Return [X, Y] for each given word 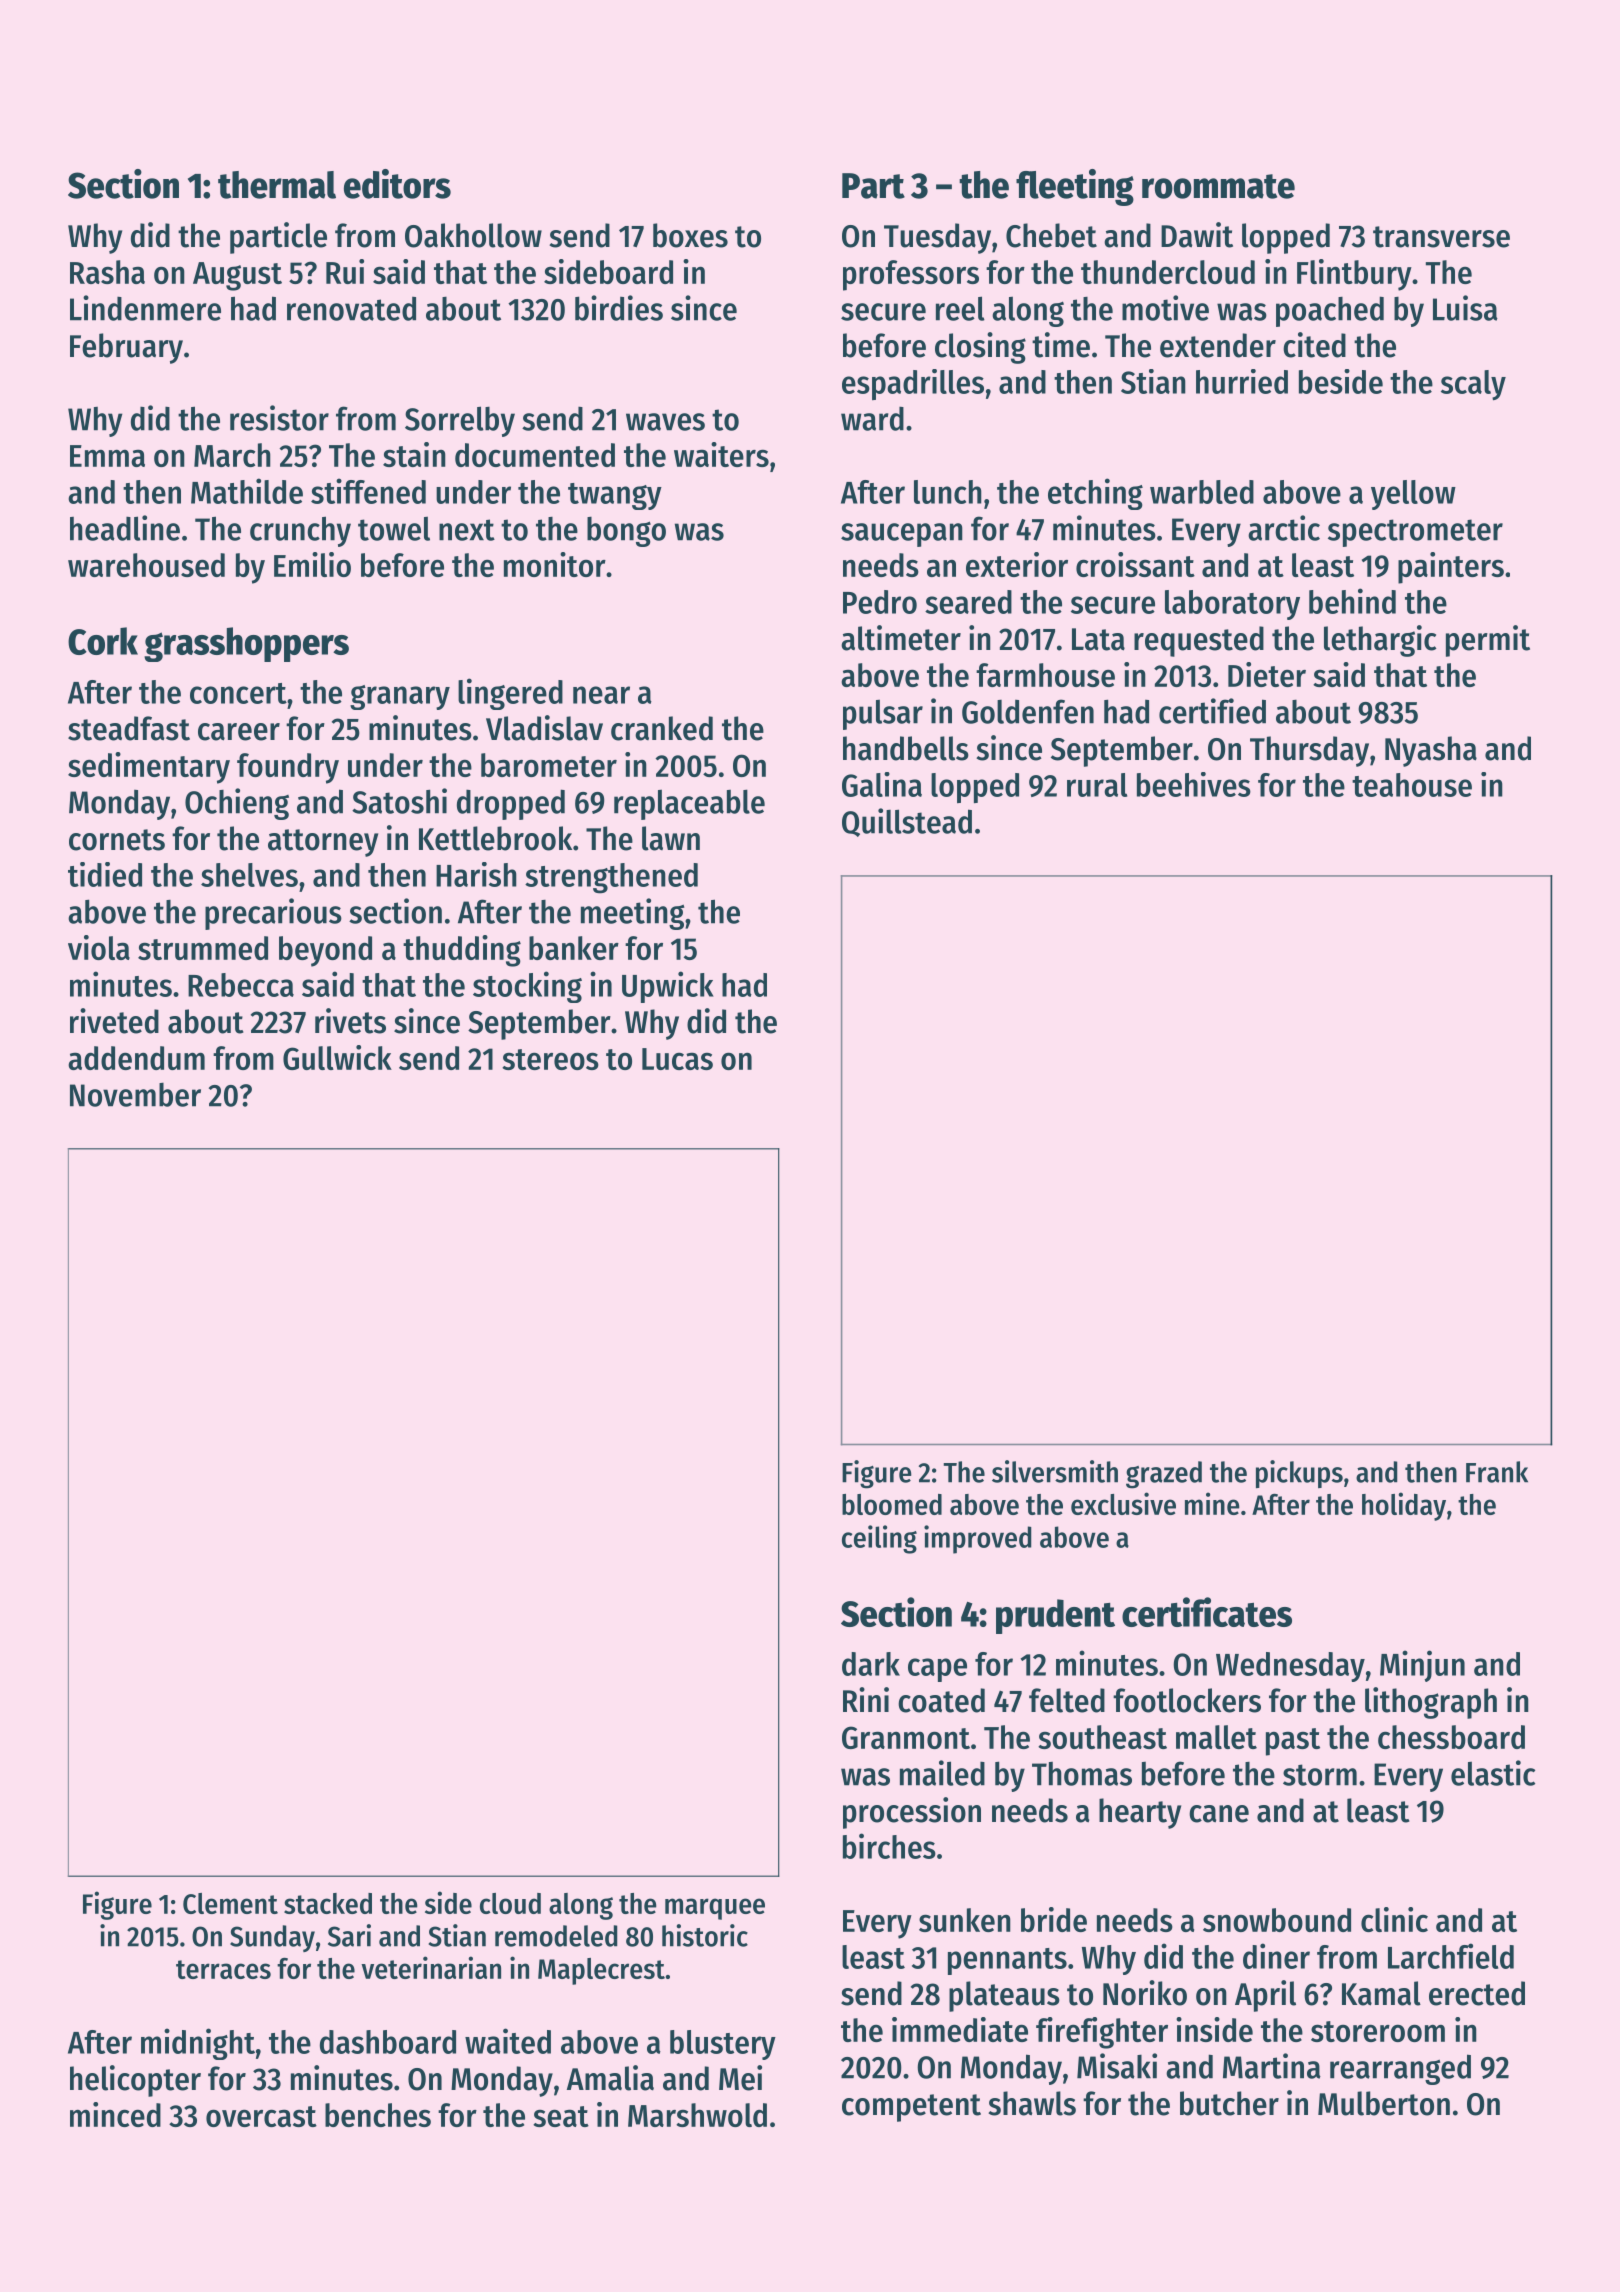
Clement [230, 1903]
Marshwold [697, 2115]
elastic [1493, 1773]
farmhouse [1045, 675]
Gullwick [337, 1057]
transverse [1441, 237]
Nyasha [1431, 751]
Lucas [677, 1059]
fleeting [1075, 187]
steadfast [129, 728]
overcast [261, 2116]
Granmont [906, 1737]
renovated [351, 309]
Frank [1497, 1472]
